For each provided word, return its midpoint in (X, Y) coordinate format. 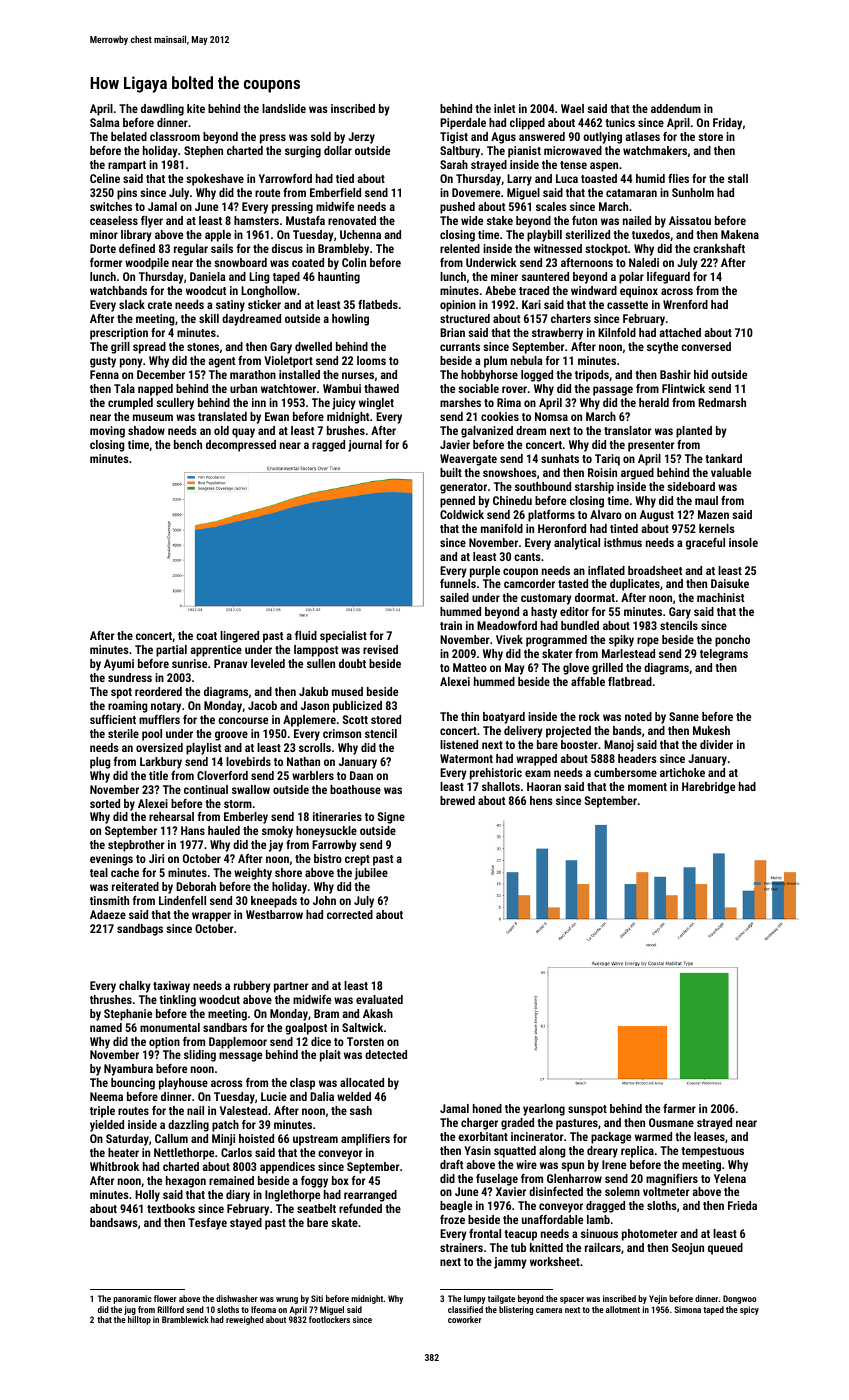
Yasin (477, 1150)
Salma (104, 122)
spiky (621, 641)
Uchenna (360, 234)
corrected (350, 914)
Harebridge (708, 788)
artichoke (682, 772)
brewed (457, 800)
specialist (343, 637)
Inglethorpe (292, 1196)
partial (171, 651)
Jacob (262, 705)
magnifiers (672, 1180)
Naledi (644, 262)
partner (291, 987)
